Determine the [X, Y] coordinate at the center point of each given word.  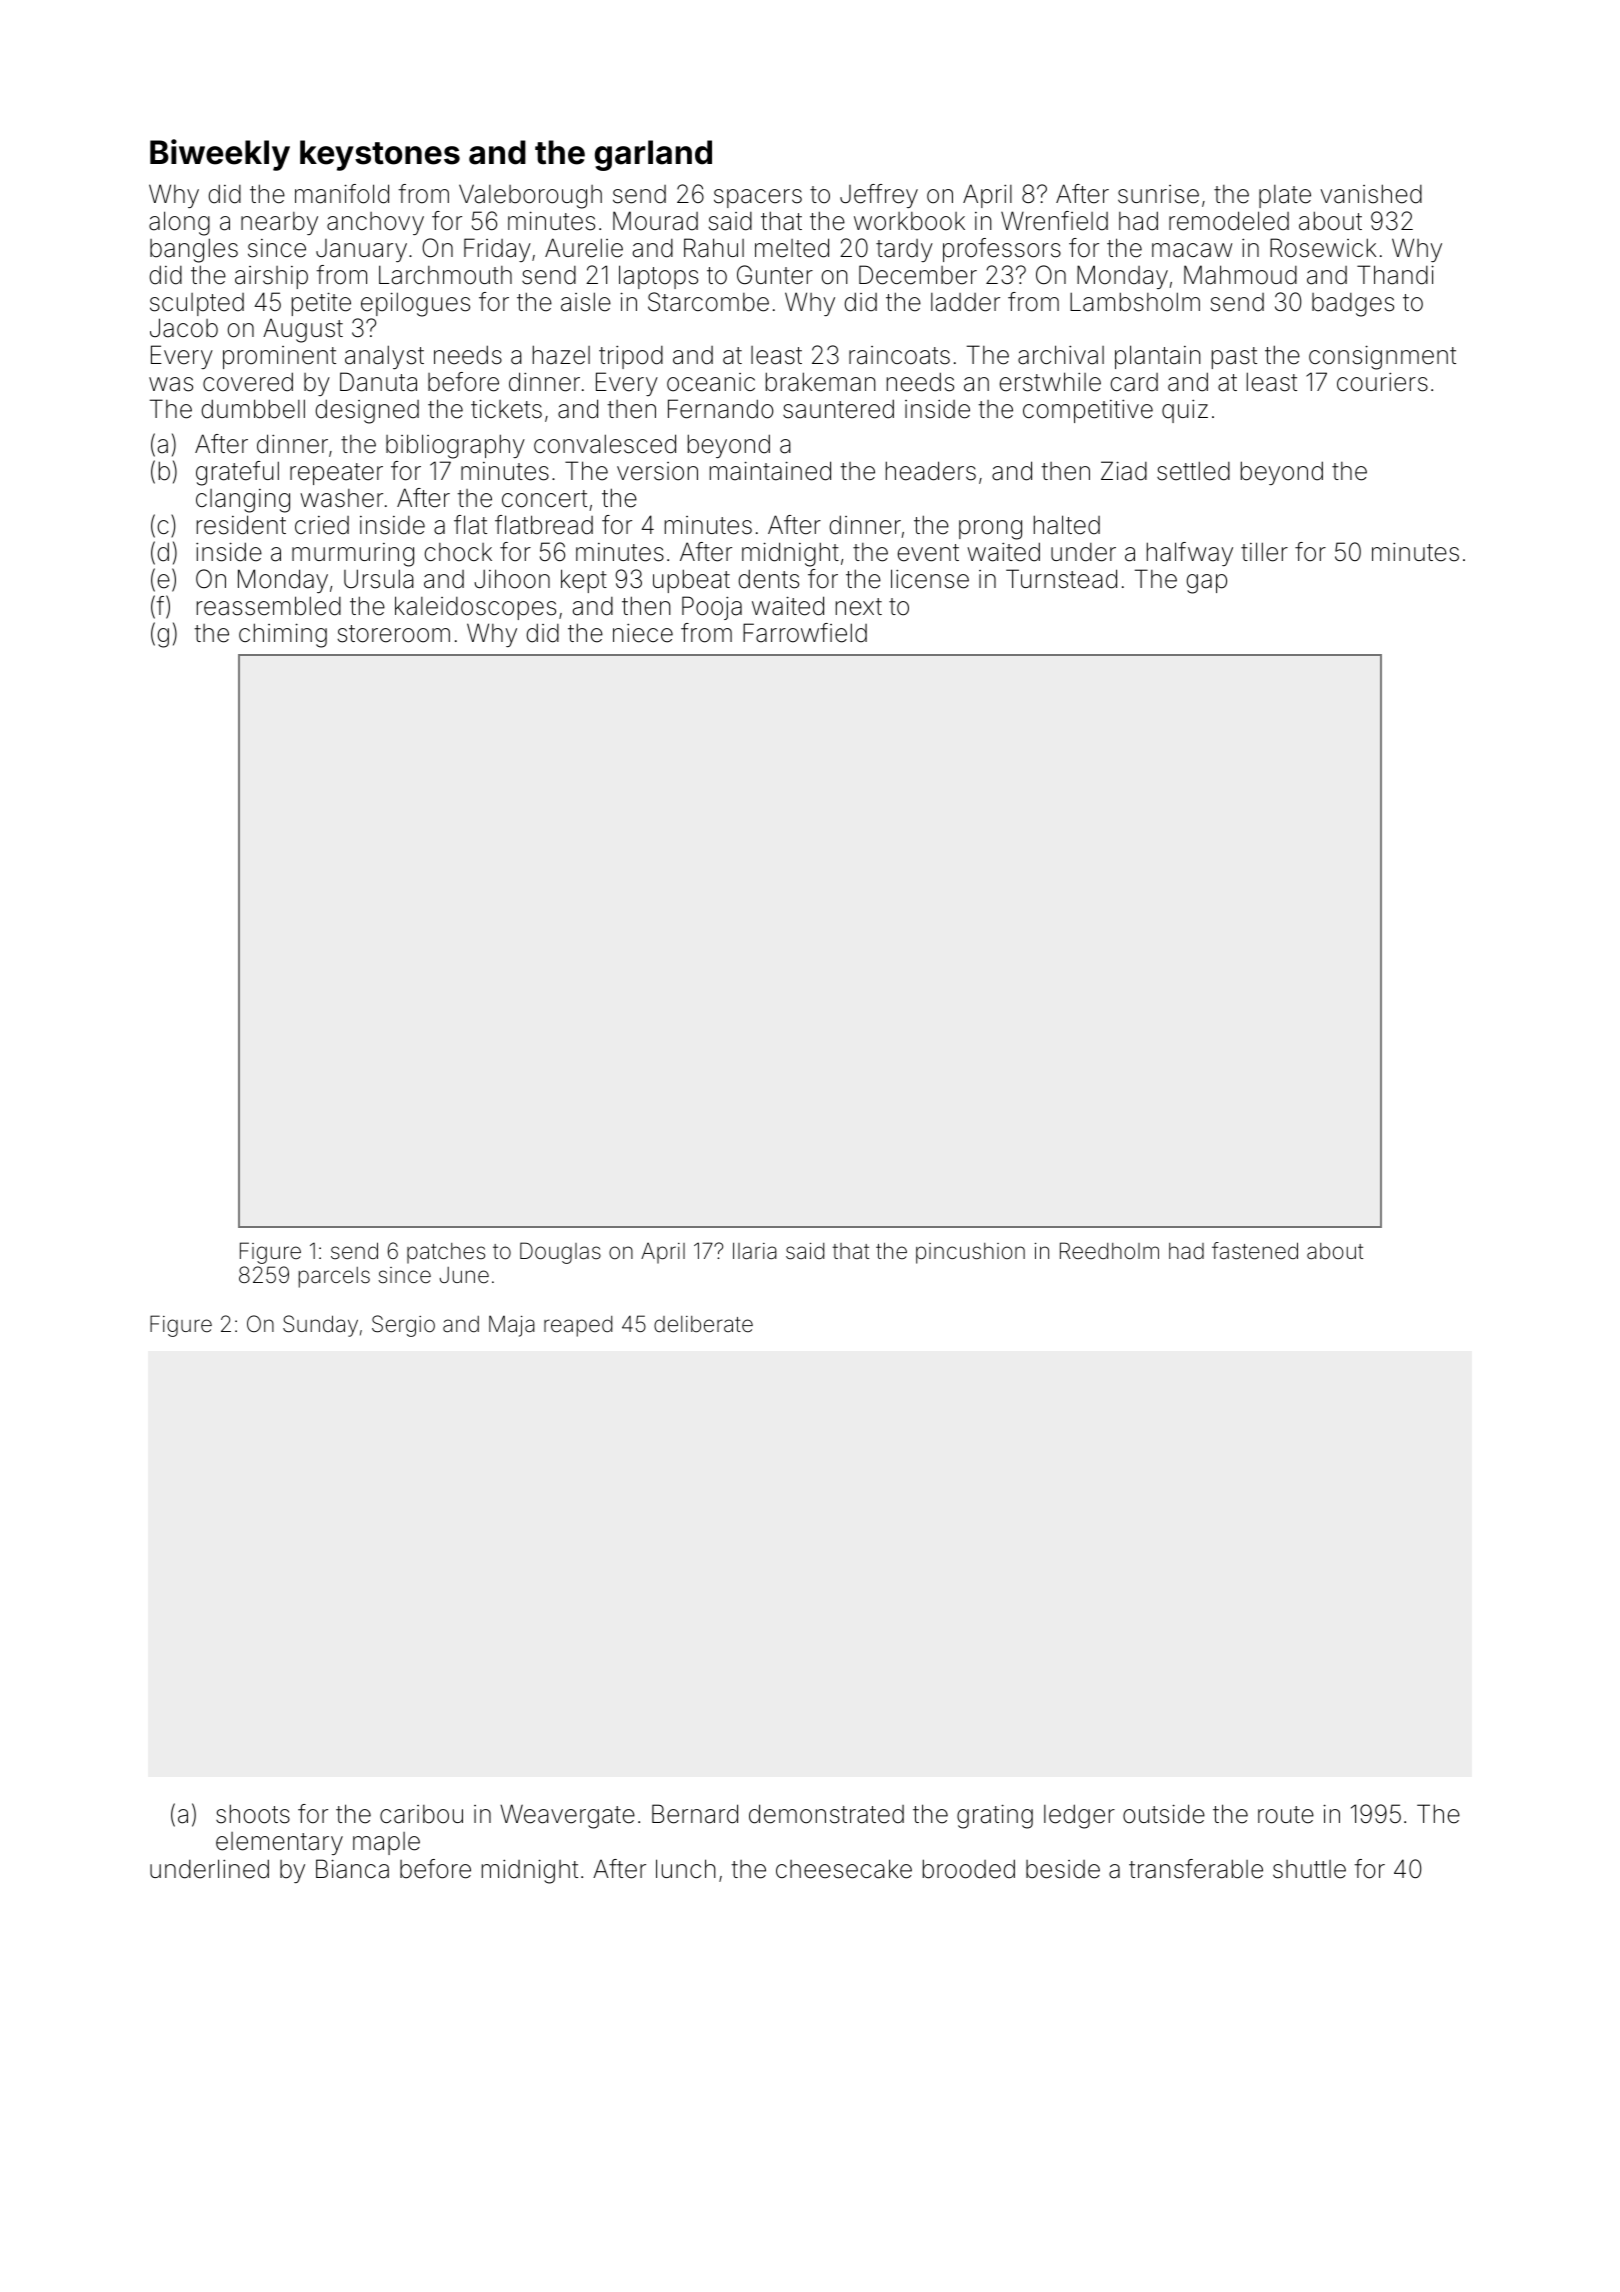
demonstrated [826, 1814]
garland [653, 155]
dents [769, 579]
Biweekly [220, 155]
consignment [1382, 357]
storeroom [394, 634]
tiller [1264, 552]
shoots [253, 1814]
